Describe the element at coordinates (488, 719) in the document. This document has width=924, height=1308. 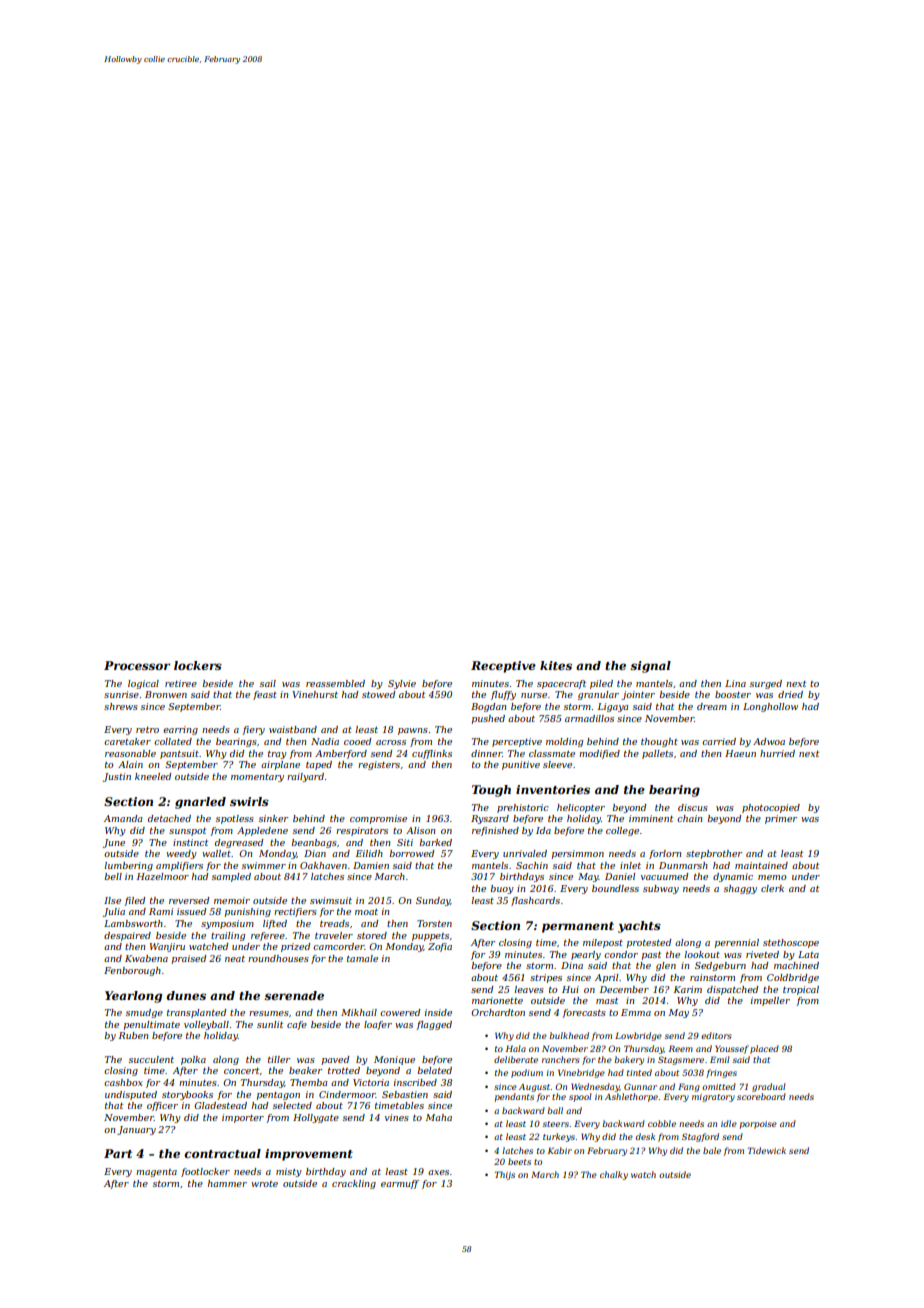
I see `pushed` at that location.
